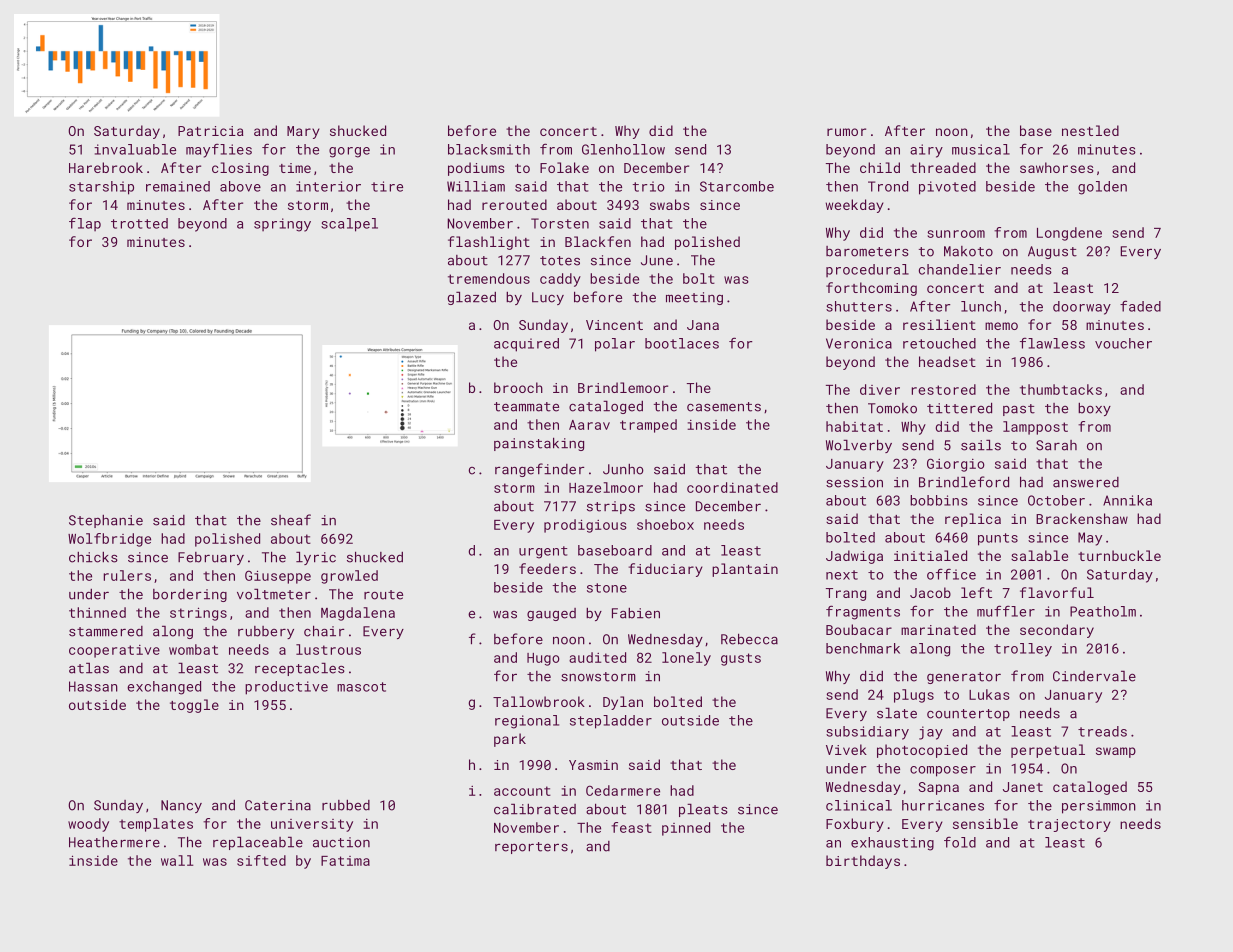 The width and height of the screenshot is (1233, 952). What do you see at coordinates (135, 149) in the screenshot?
I see `invaluable` at bounding box center [135, 149].
